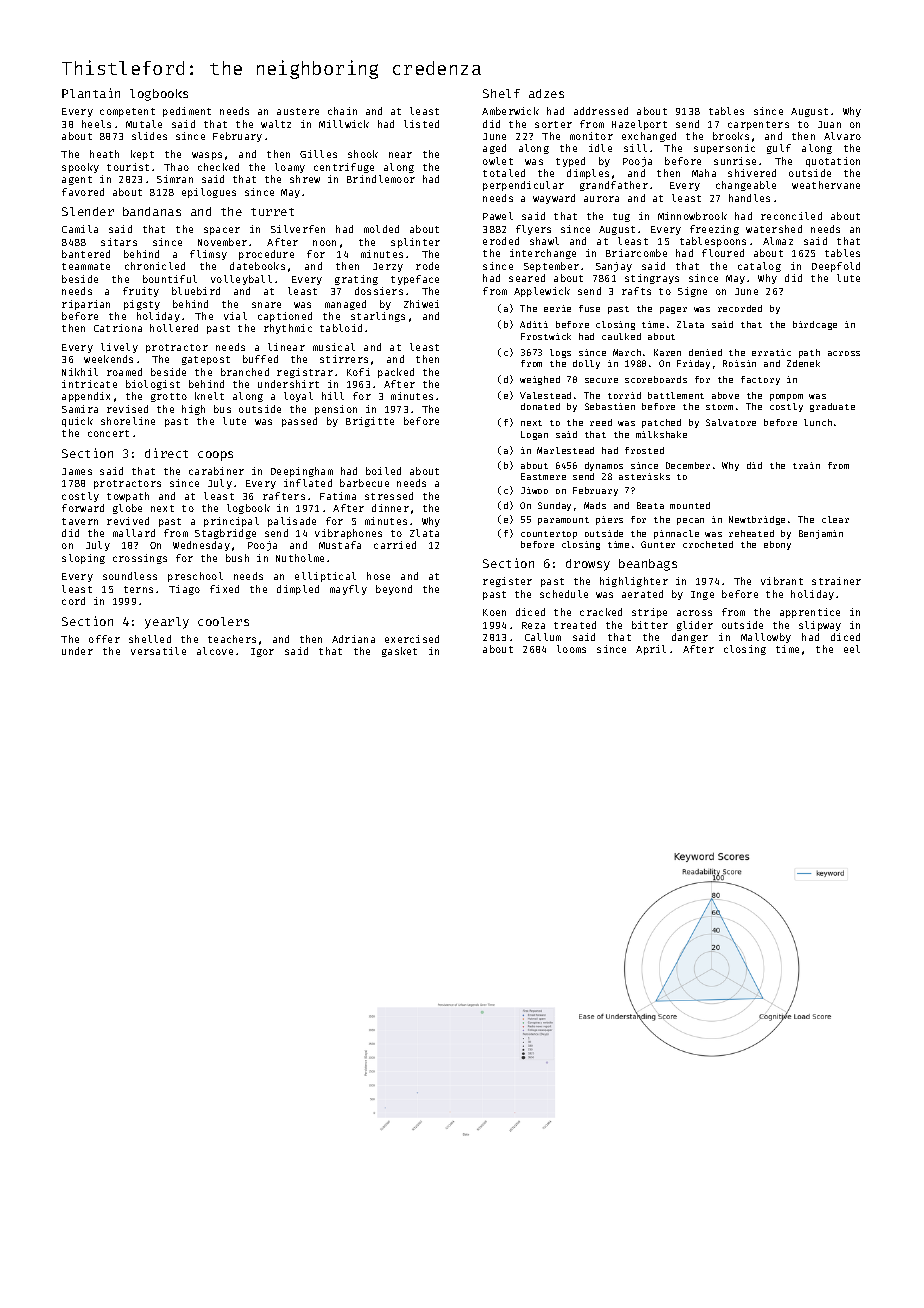 This screenshot has height=1308, width=924. What do you see at coordinates (614, 186) in the screenshot?
I see `grandfather` at bounding box center [614, 186].
